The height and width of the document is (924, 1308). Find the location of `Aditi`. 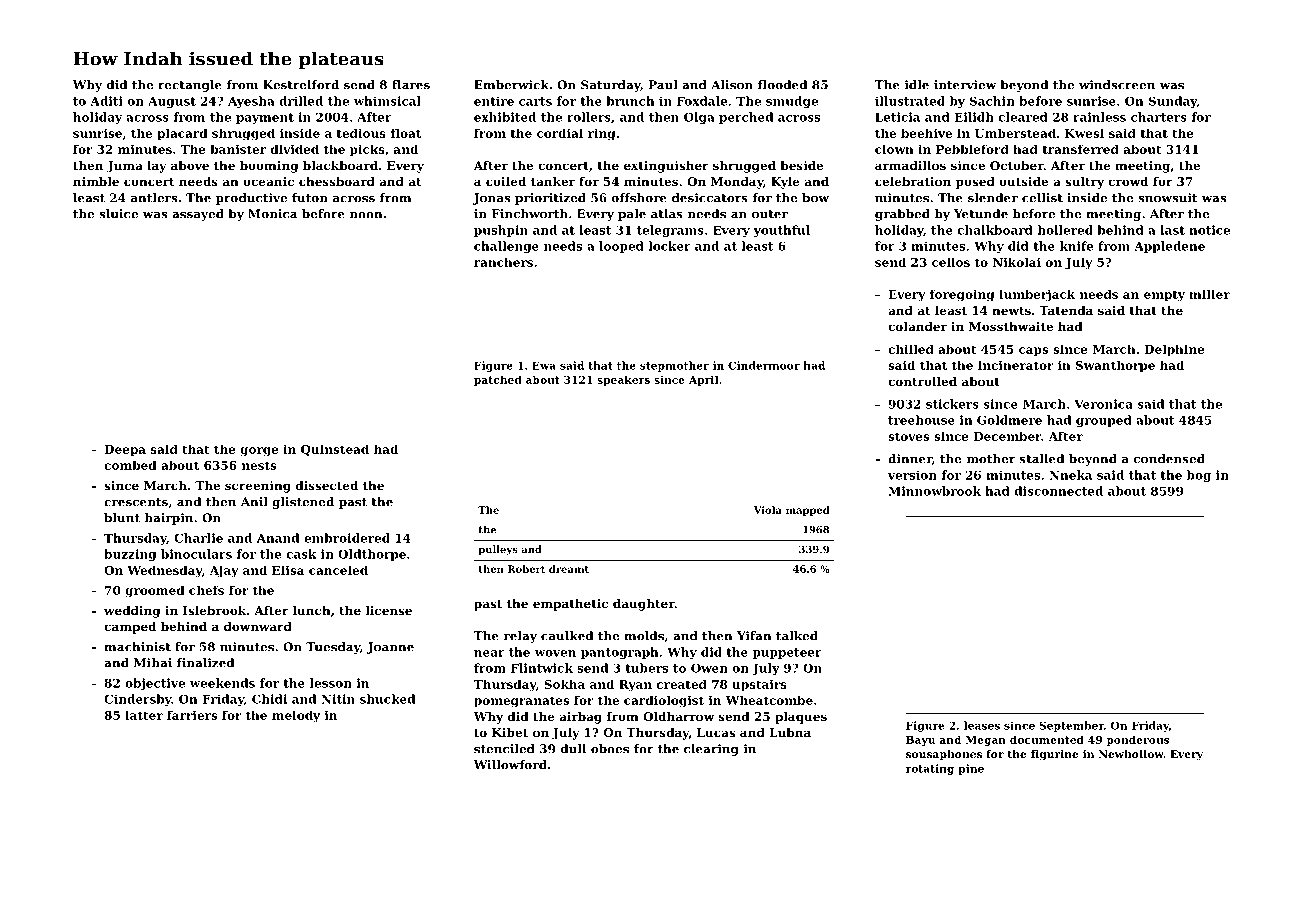

Aditi is located at coordinates (106, 101).
